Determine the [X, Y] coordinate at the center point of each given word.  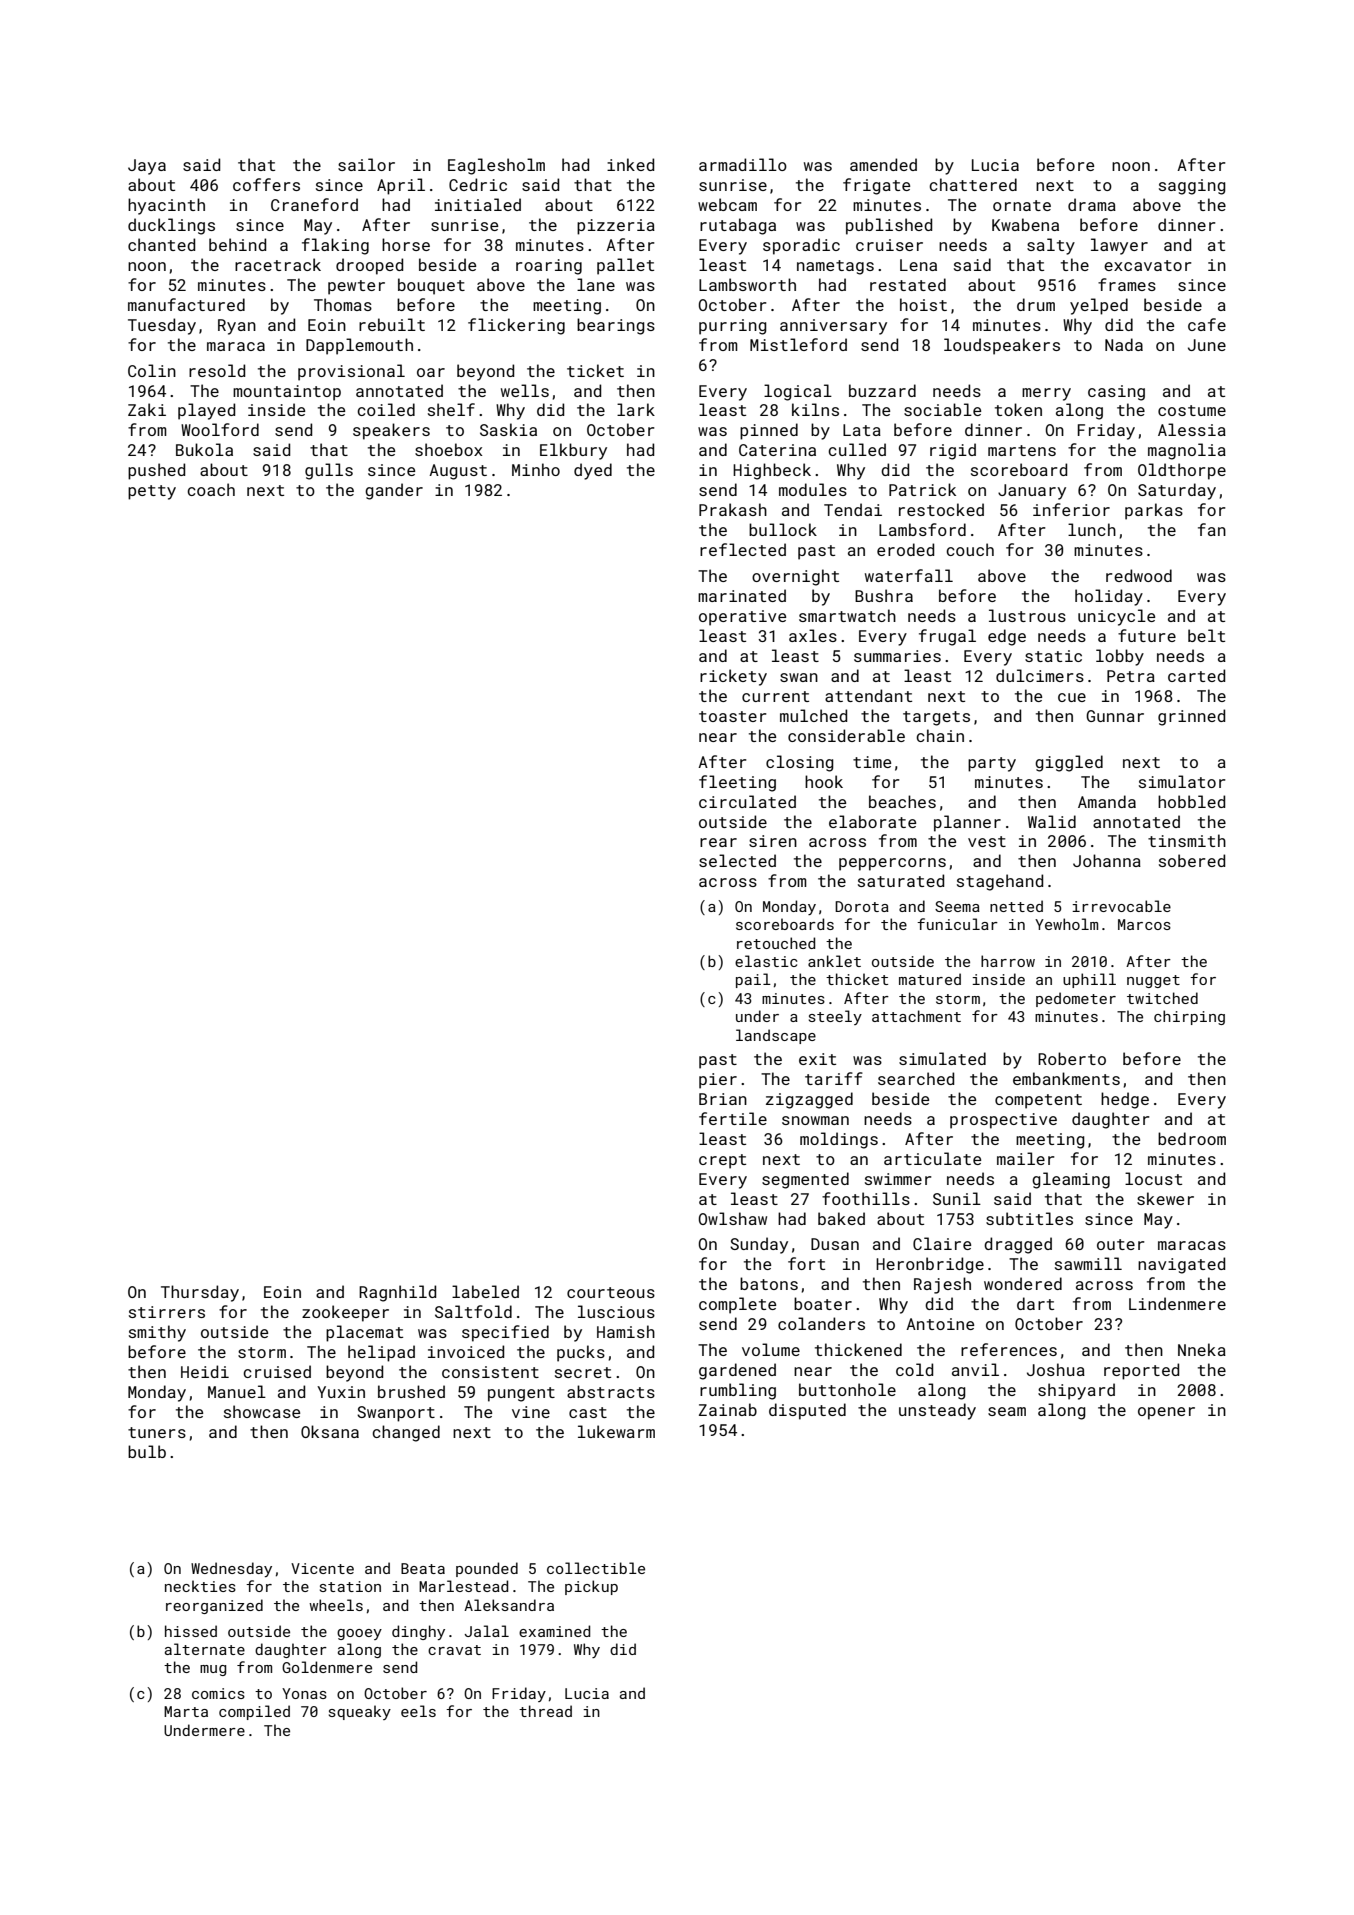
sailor [366, 164]
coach [211, 489]
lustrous [1027, 615]
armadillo [743, 164]
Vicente [322, 1568]
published [889, 226]
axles [813, 635]
